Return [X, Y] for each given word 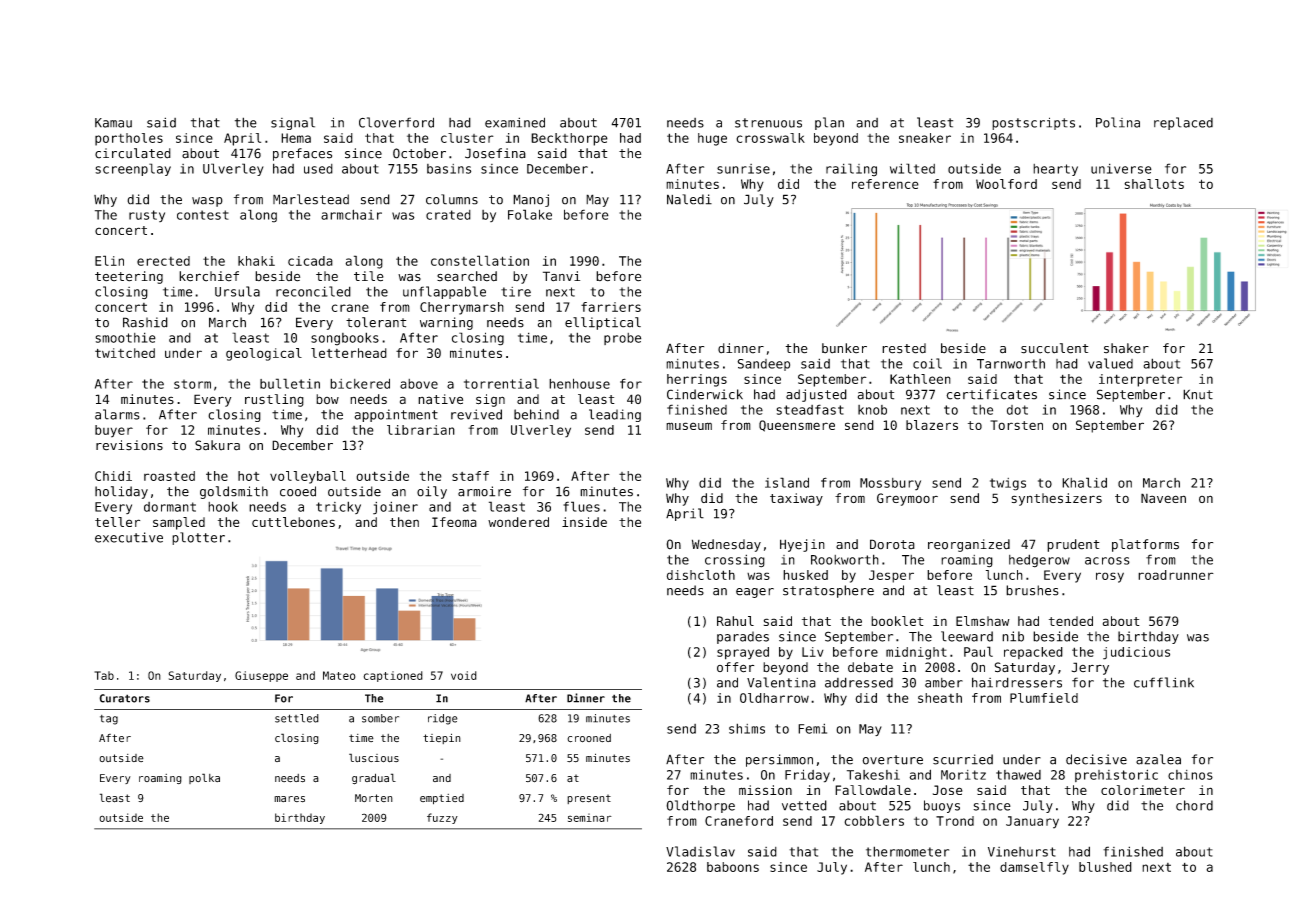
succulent [1055, 348]
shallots [1154, 184]
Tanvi [561, 276]
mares [289, 799]
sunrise [743, 169]
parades [743, 637]
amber [944, 683]
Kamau [113, 123]
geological [264, 354]
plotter [198, 538]
